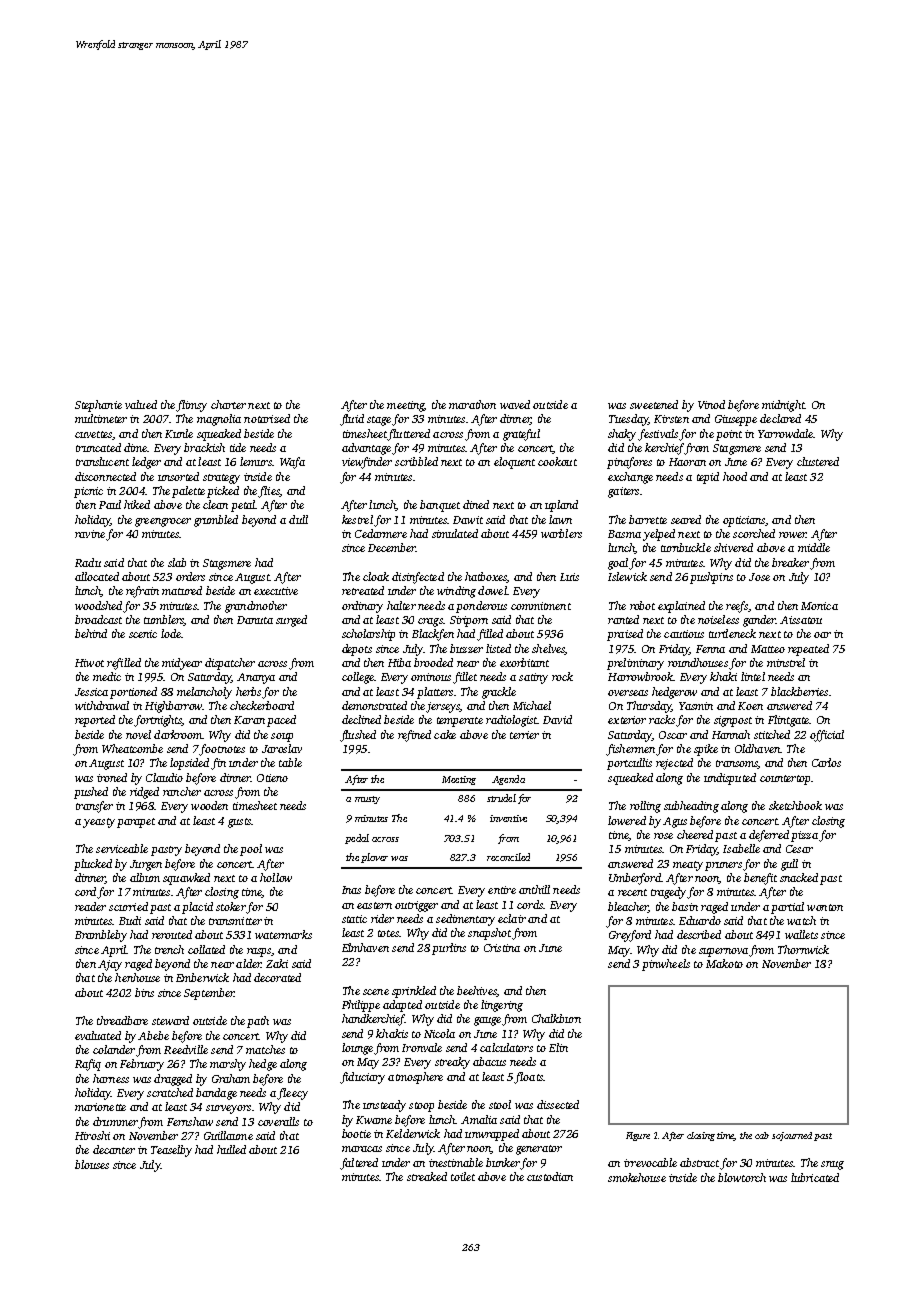 The height and width of the document is (1308, 924). Describe the element at coordinates (170, 1092) in the document. I see `scratched` at that location.
